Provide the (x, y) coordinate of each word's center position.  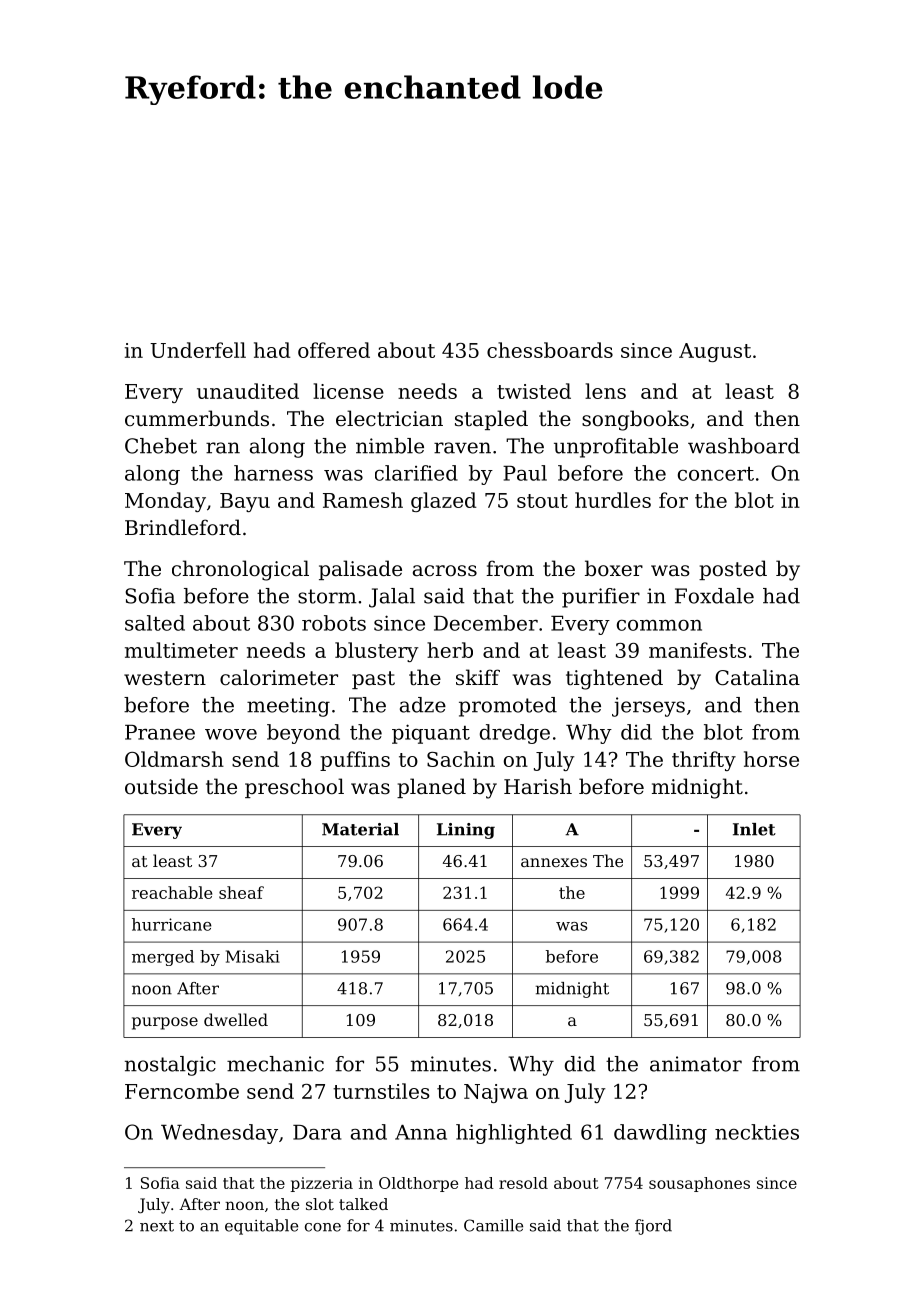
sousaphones (699, 1184)
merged (163, 958)
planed (431, 788)
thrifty (704, 761)
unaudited (248, 391)
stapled (491, 420)
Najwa (496, 1093)
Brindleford (183, 527)
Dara (317, 1132)
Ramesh (363, 500)
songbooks (635, 420)
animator (696, 1064)
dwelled (236, 1019)
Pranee (160, 732)
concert (716, 474)
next (157, 1226)
